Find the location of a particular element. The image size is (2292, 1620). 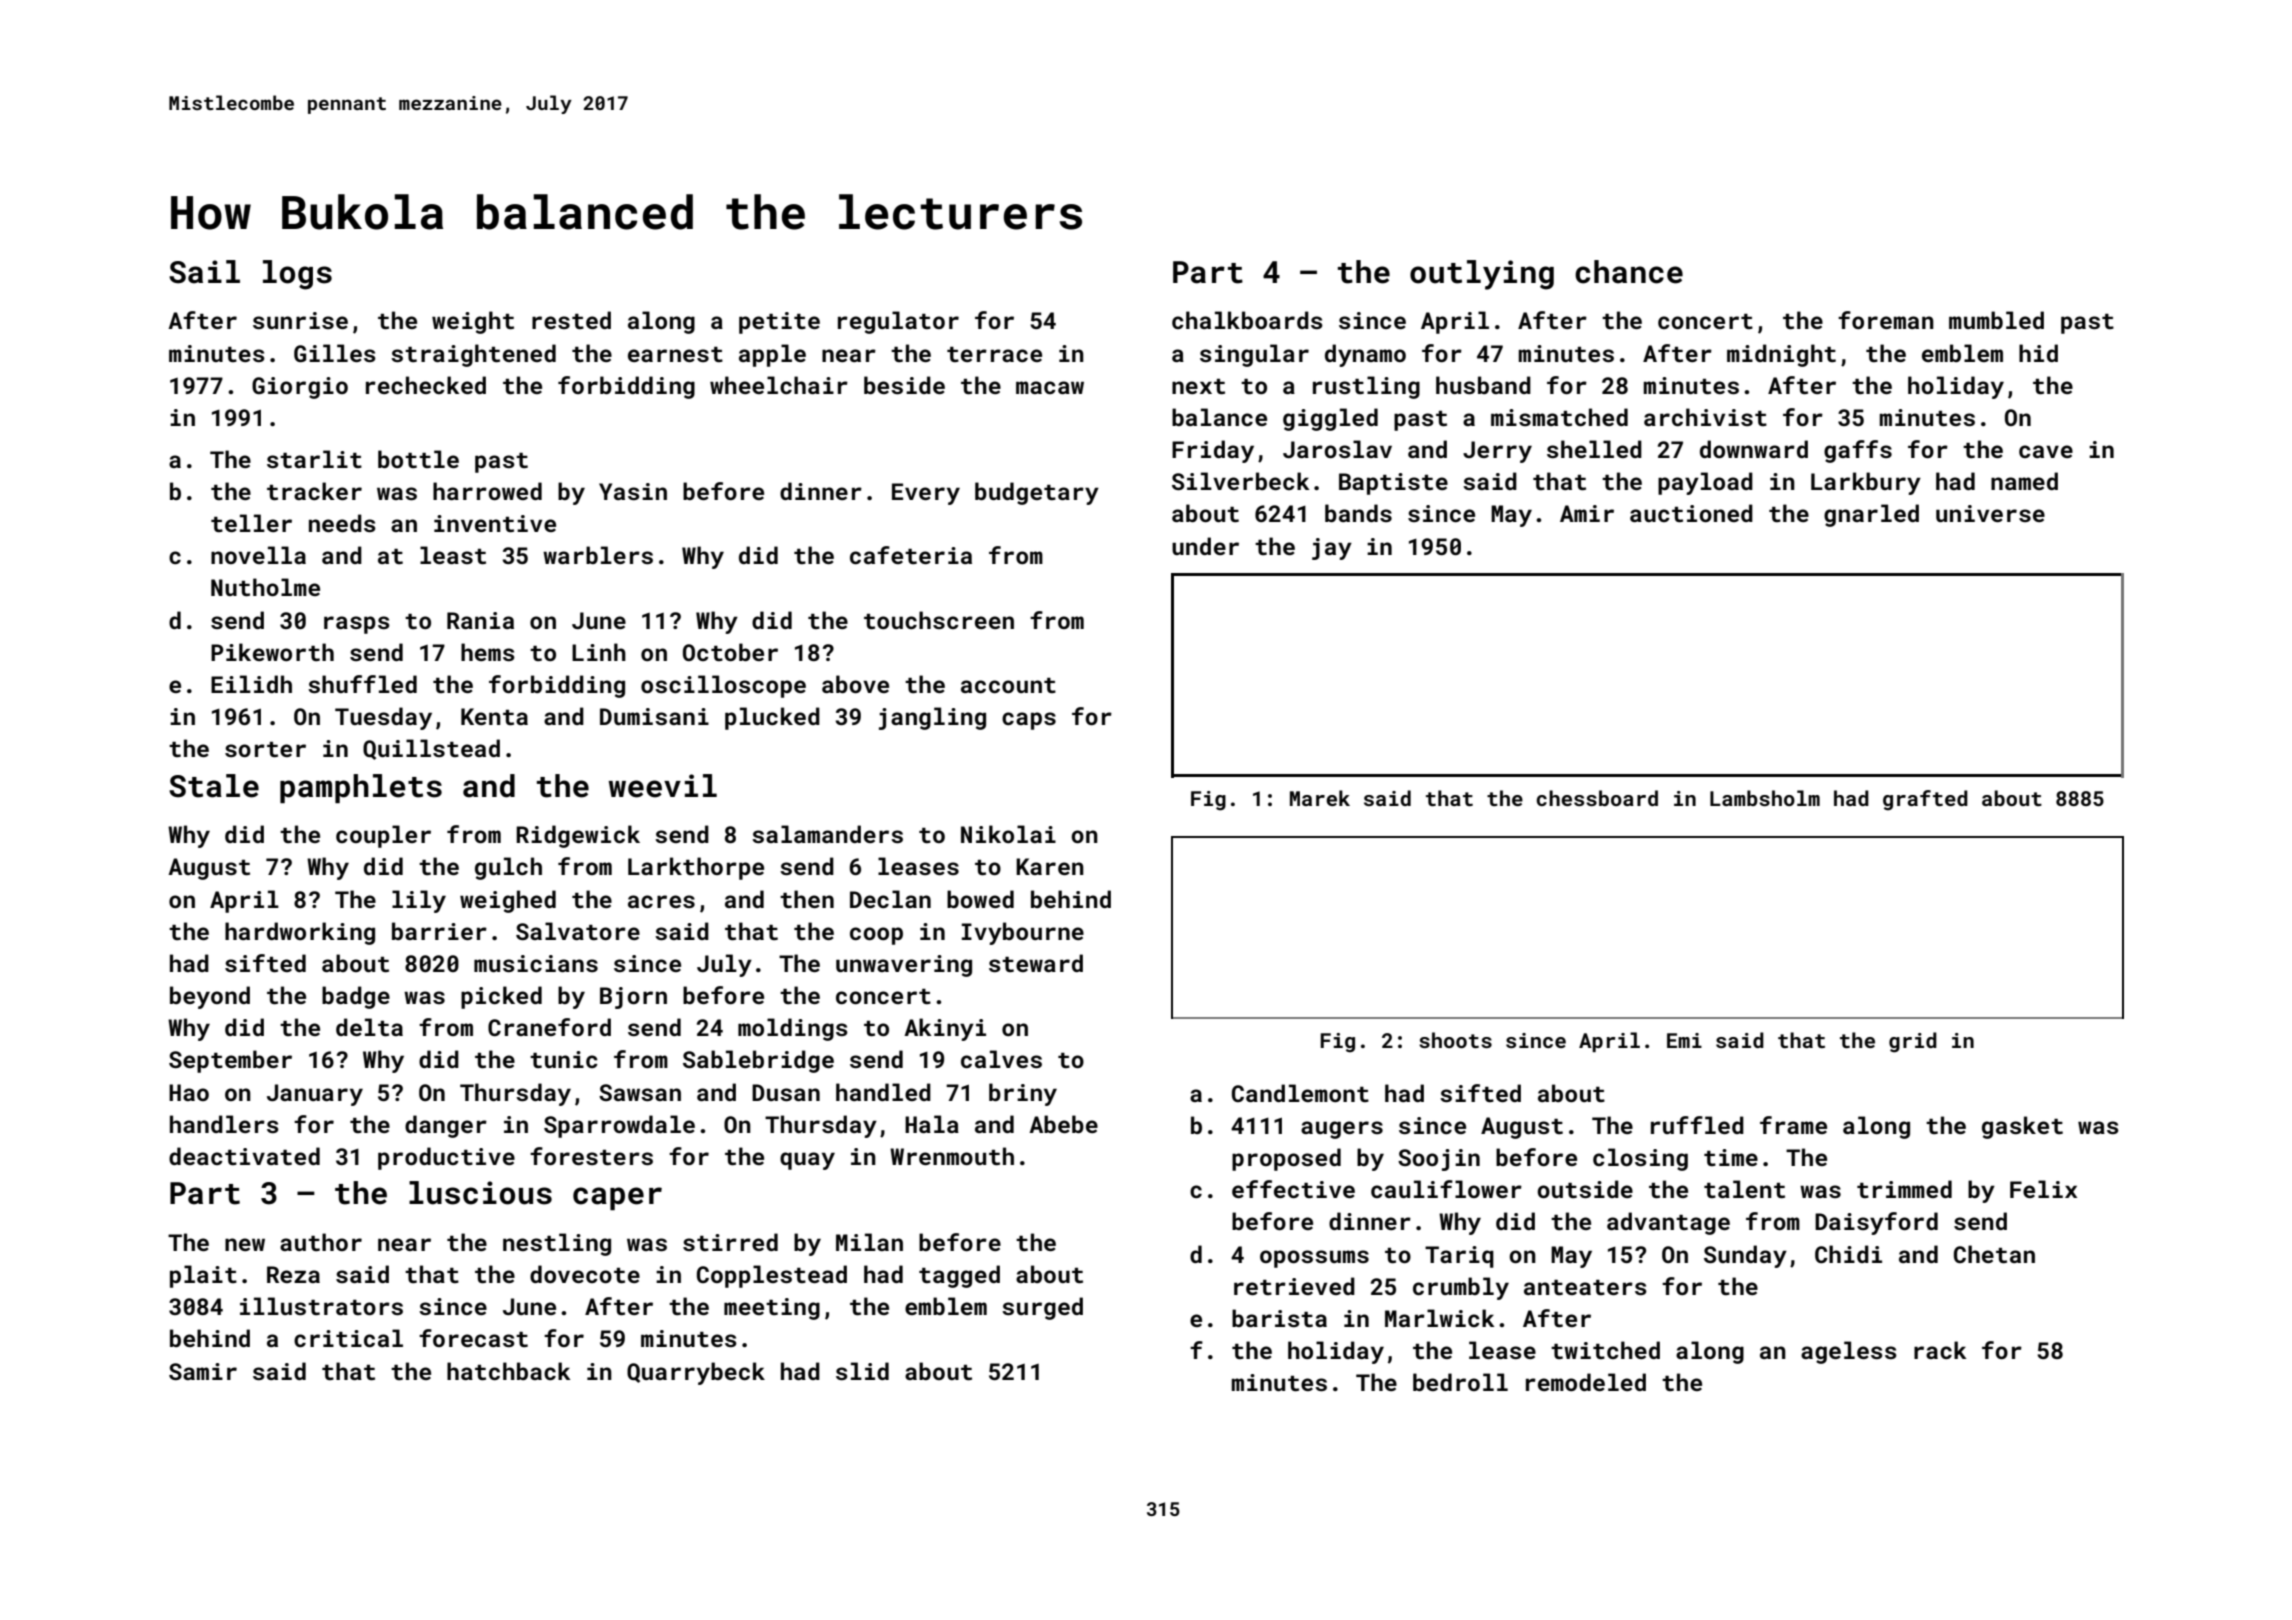

caps is located at coordinates (1029, 721).
